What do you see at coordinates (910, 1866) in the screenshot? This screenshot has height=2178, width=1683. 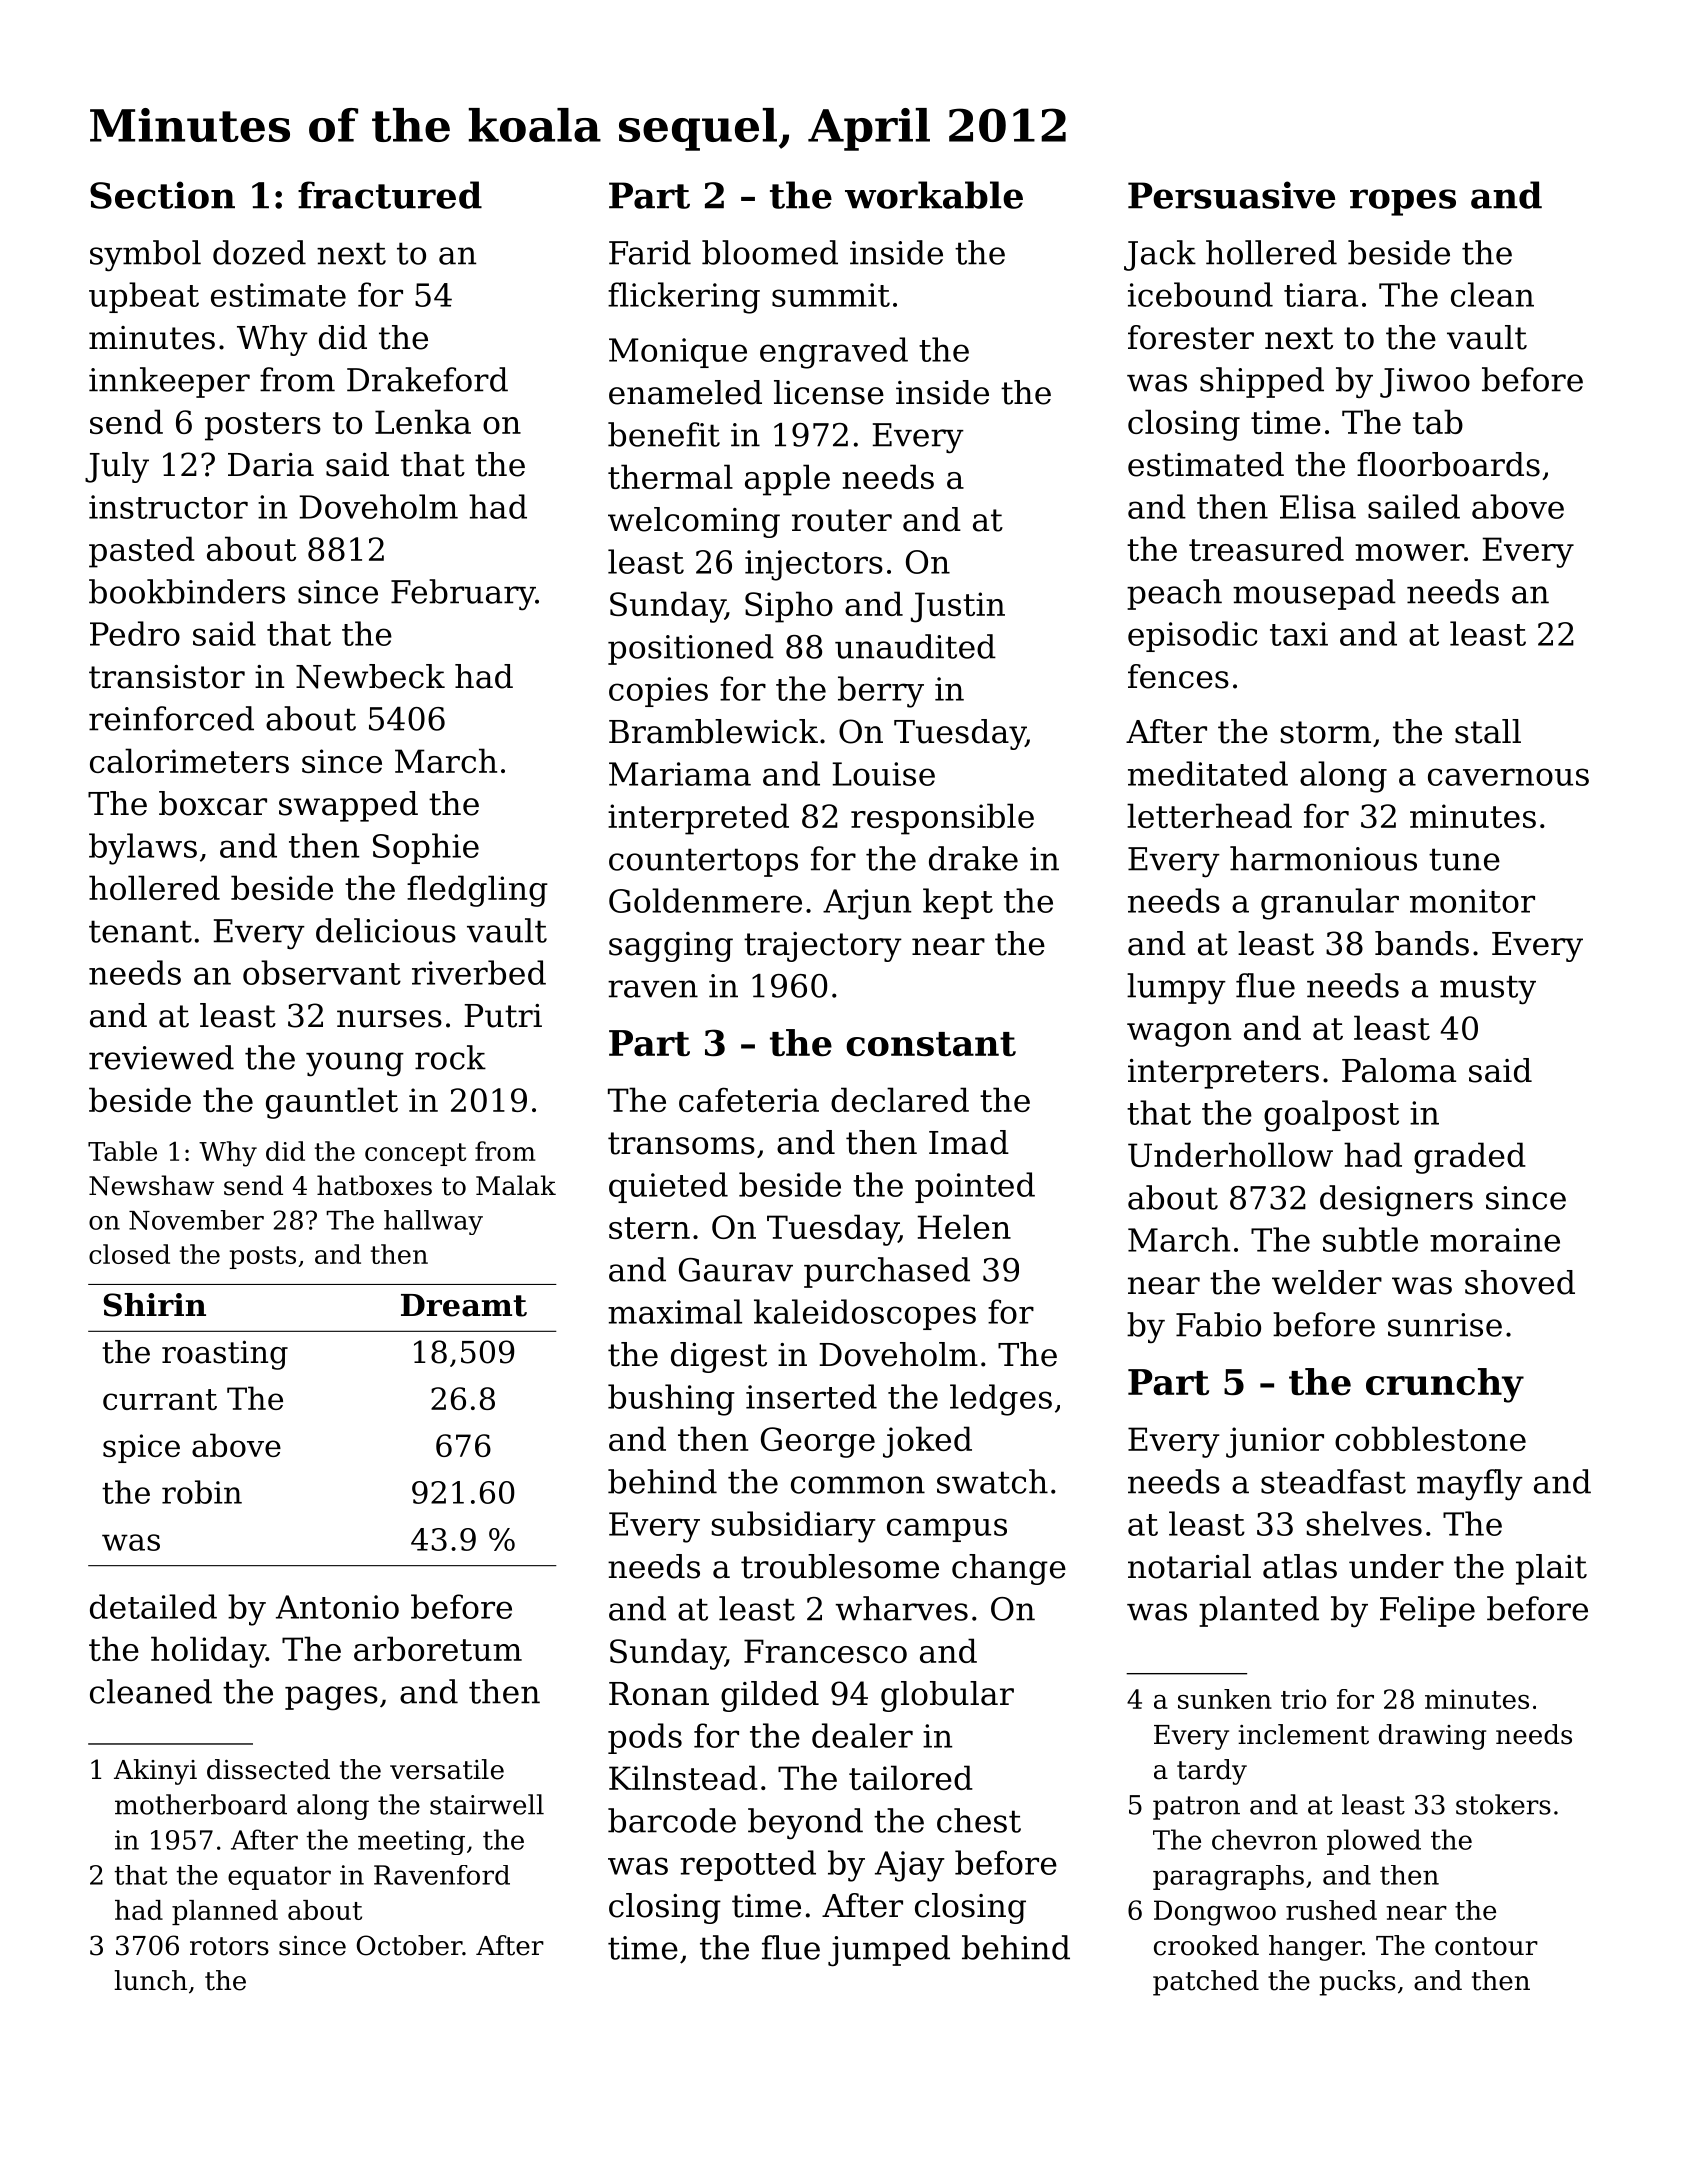 I see `Ajay` at bounding box center [910, 1866].
